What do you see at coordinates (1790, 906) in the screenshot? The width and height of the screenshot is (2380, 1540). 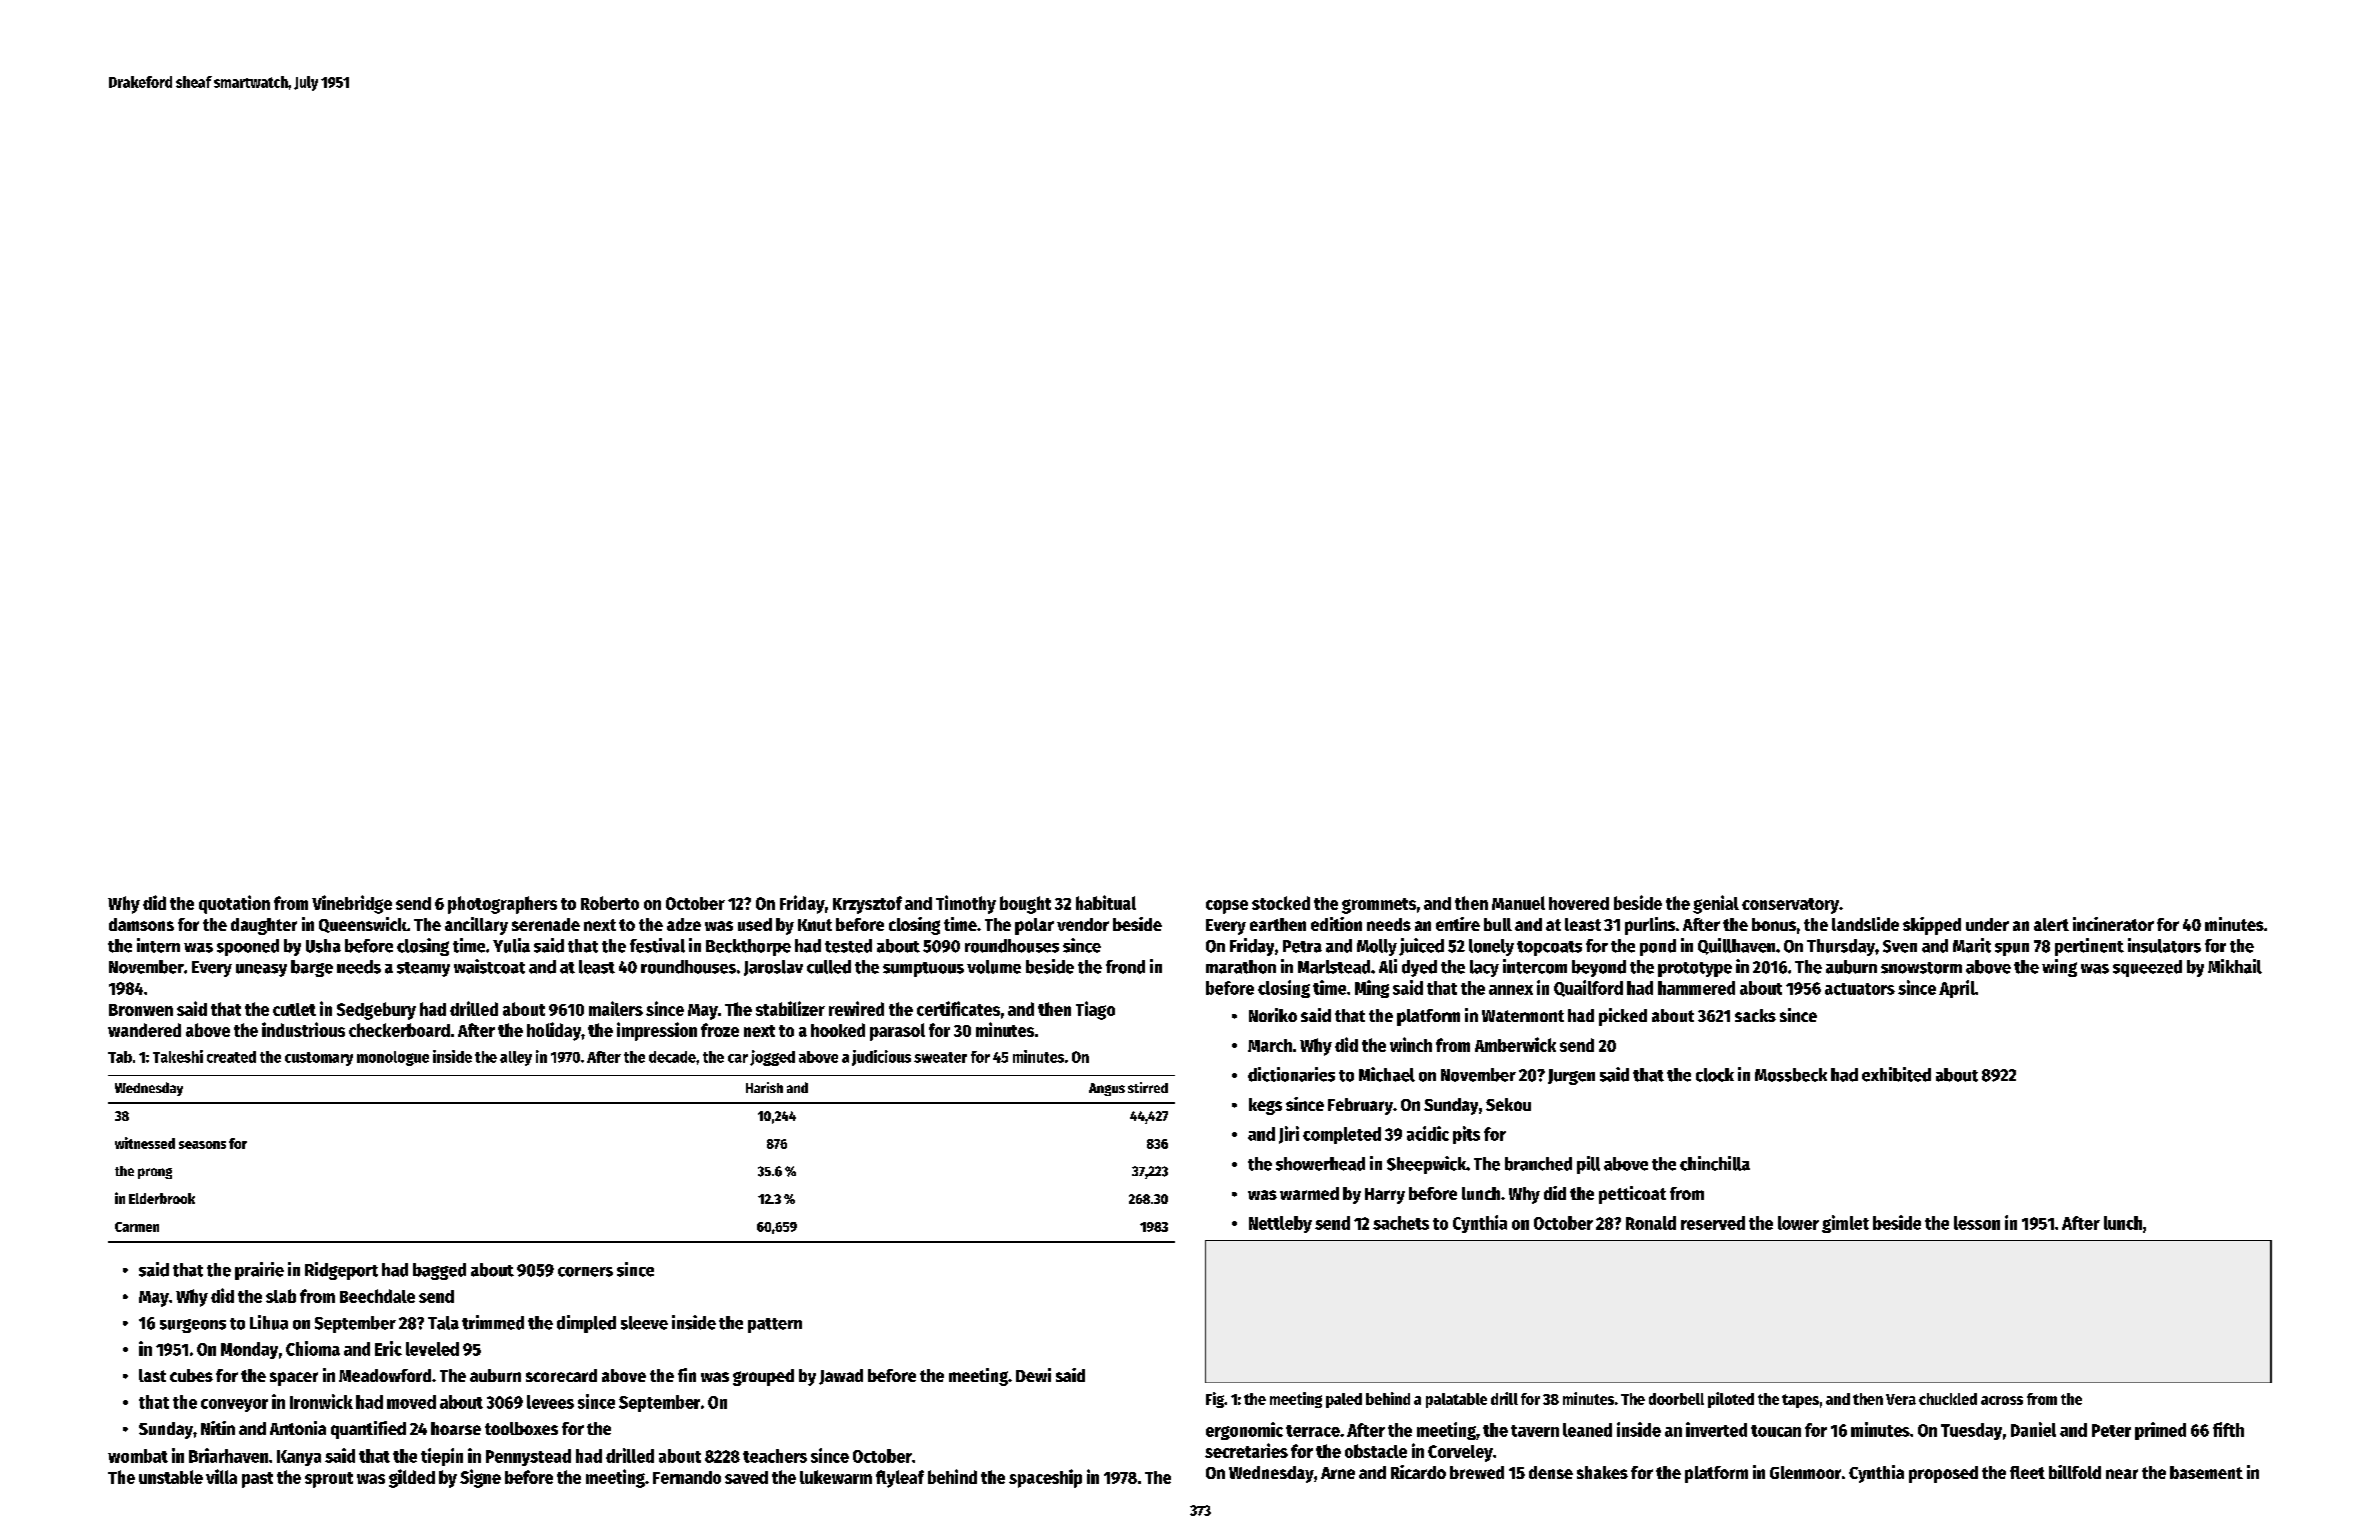 I see `conservatory` at bounding box center [1790, 906].
